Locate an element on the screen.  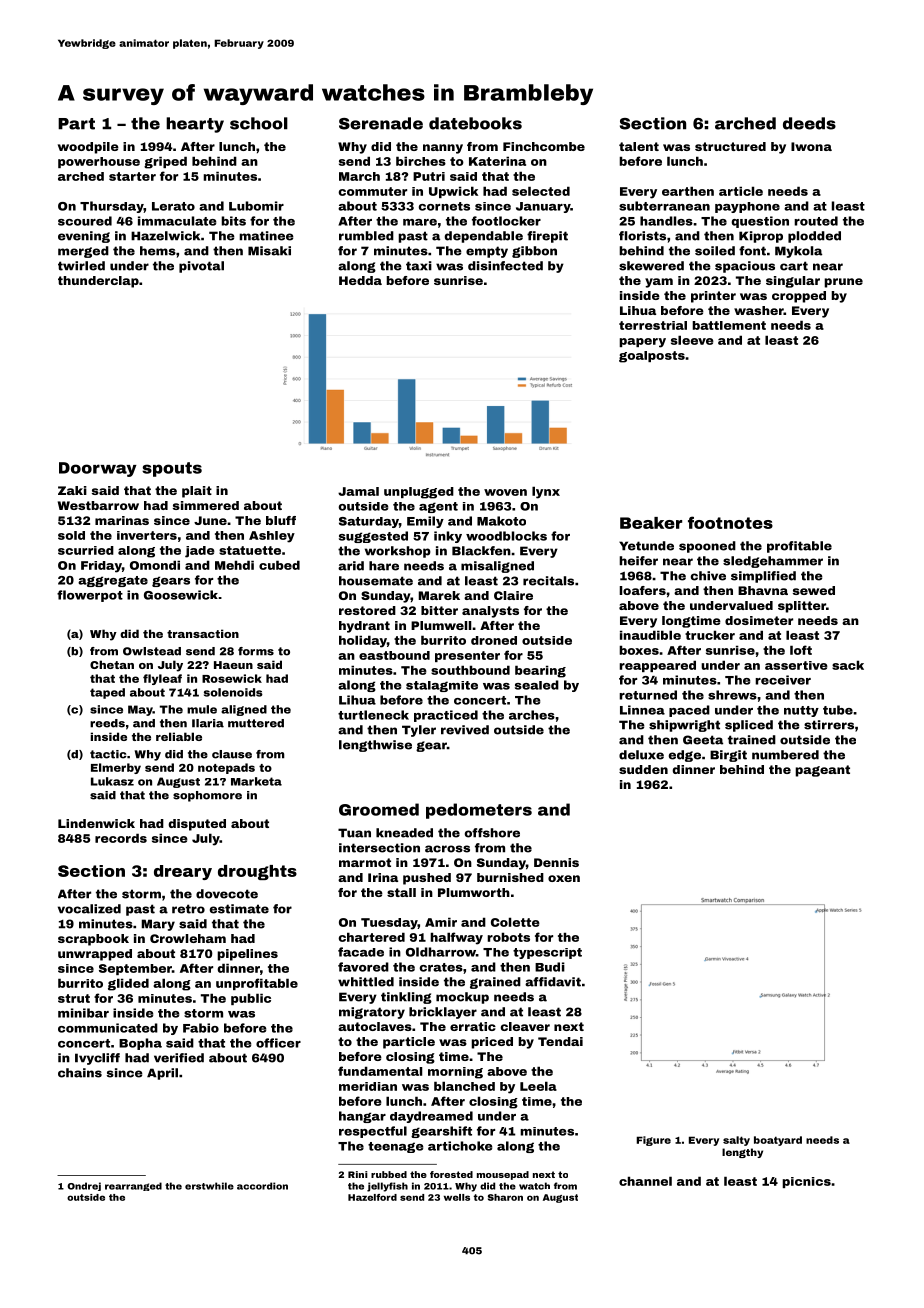
footnotes is located at coordinates (730, 522).
